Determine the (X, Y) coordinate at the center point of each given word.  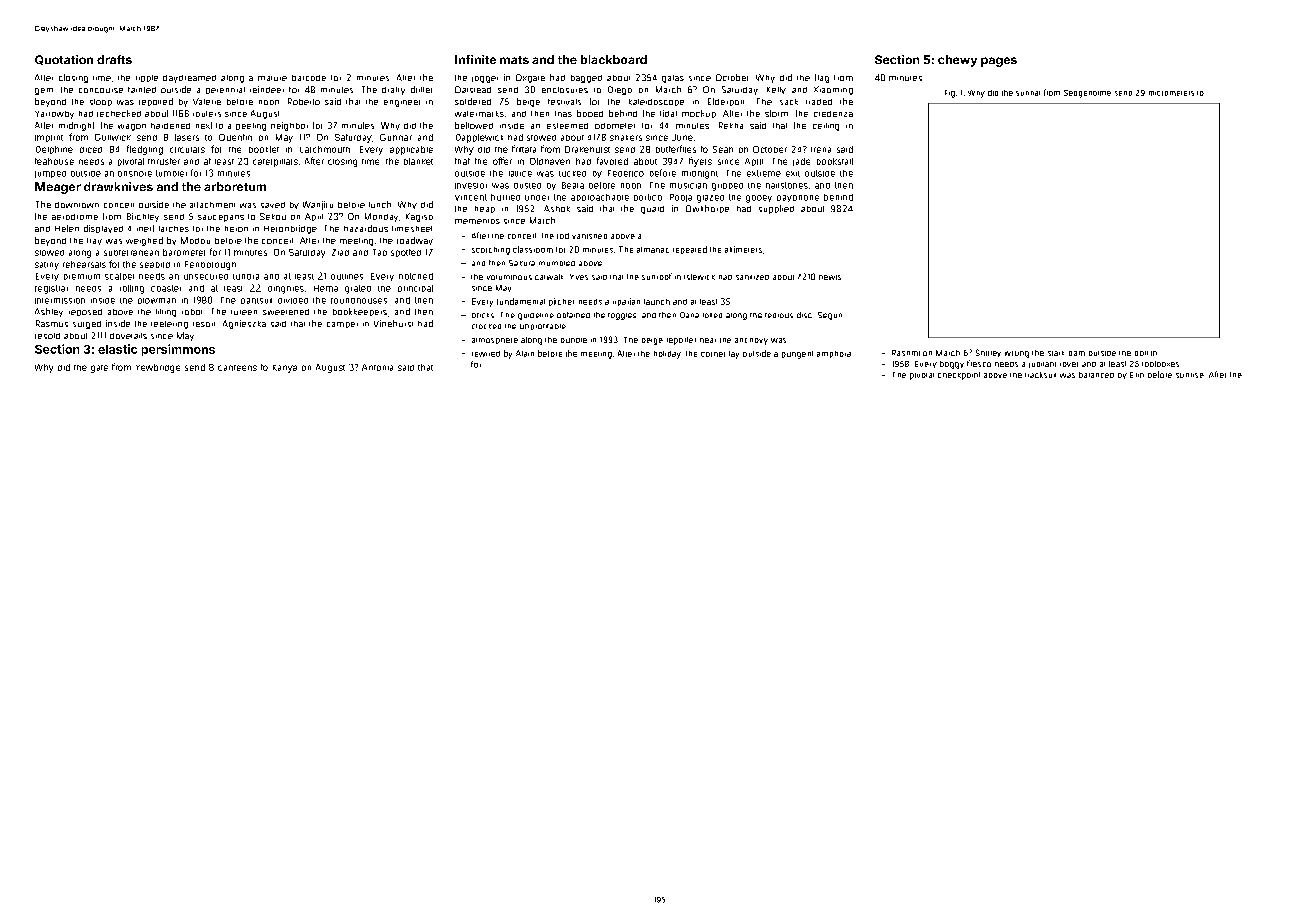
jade (801, 162)
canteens (237, 368)
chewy (957, 61)
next (204, 125)
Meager (58, 188)
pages (999, 62)
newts (830, 277)
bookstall (835, 161)
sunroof (657, 276)
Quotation (64, 60)
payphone (798, 198)
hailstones (787, 185)
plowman (157, 301)
